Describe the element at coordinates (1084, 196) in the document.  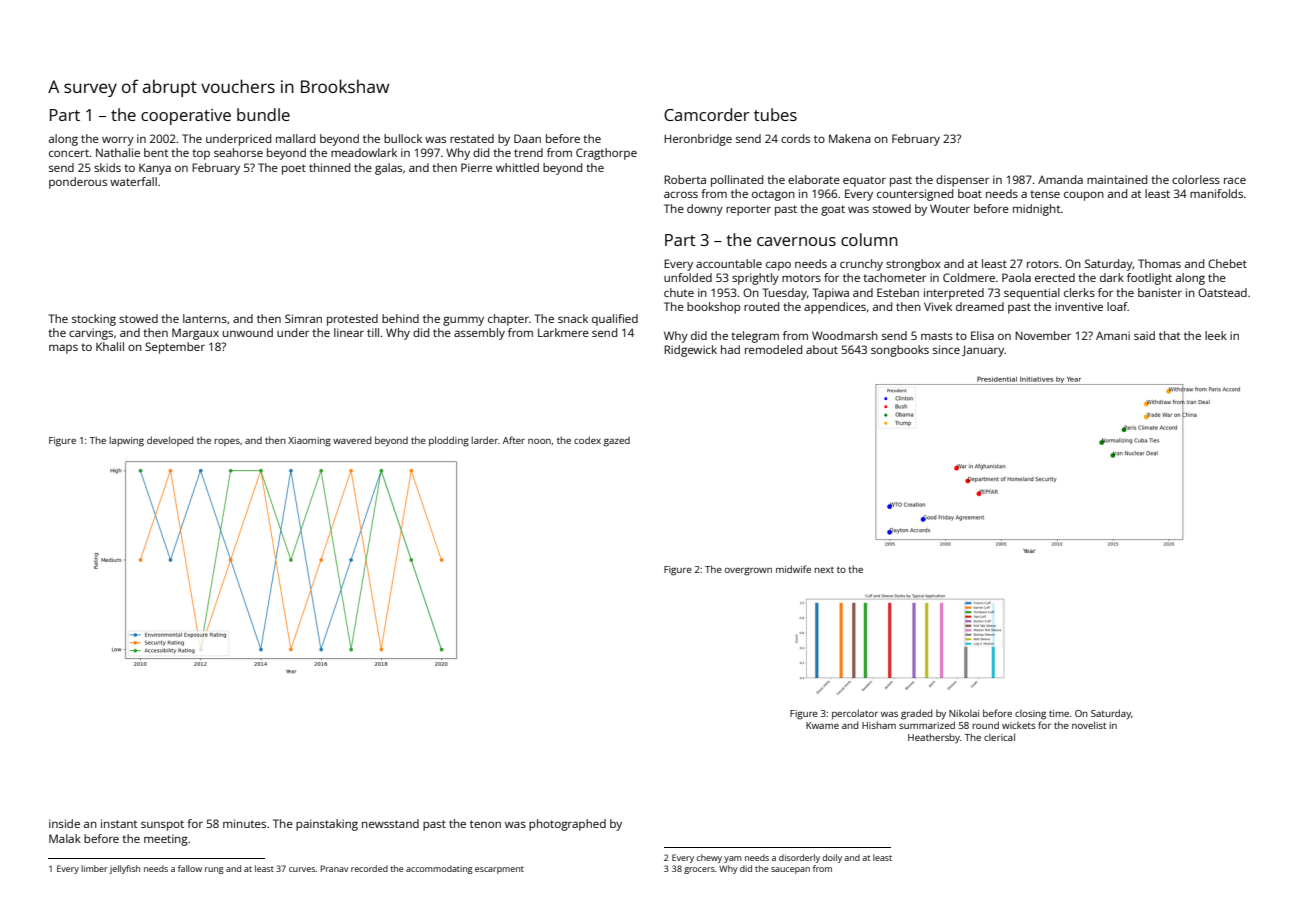
I see `coupon` at that location.
